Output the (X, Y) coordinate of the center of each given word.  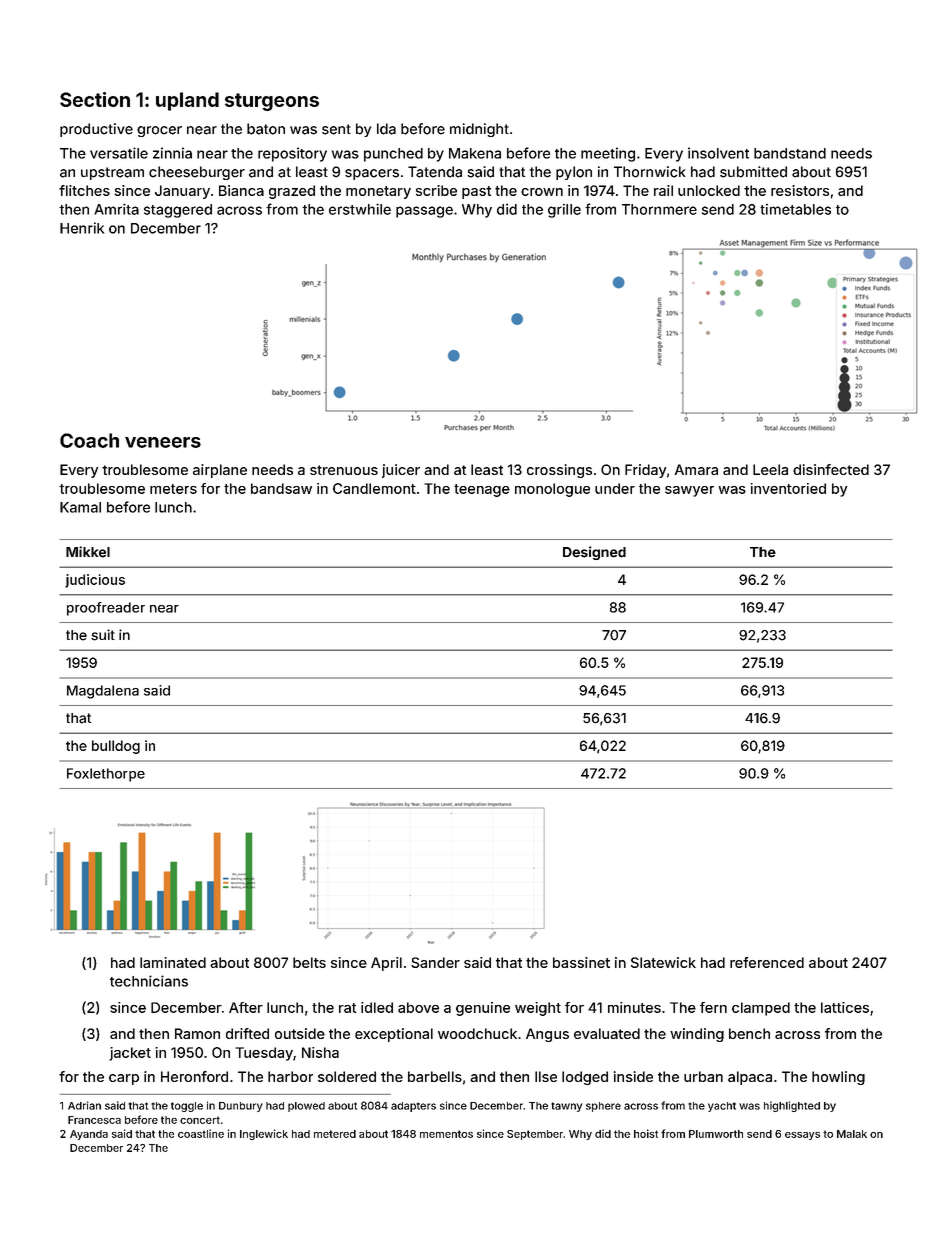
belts (309, 962)
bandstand (790, 153)
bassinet (581, 962)
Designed (594, 553)
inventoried (788, 488)
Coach (89, 440)
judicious (95, 581)
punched (393, 155)
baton (266, 129)
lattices (845, 1007)
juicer (401, 471)
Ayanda (89, 1135)
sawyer (689, 491)
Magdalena (103, 692)
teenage (482, 490)
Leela (770, 469)
